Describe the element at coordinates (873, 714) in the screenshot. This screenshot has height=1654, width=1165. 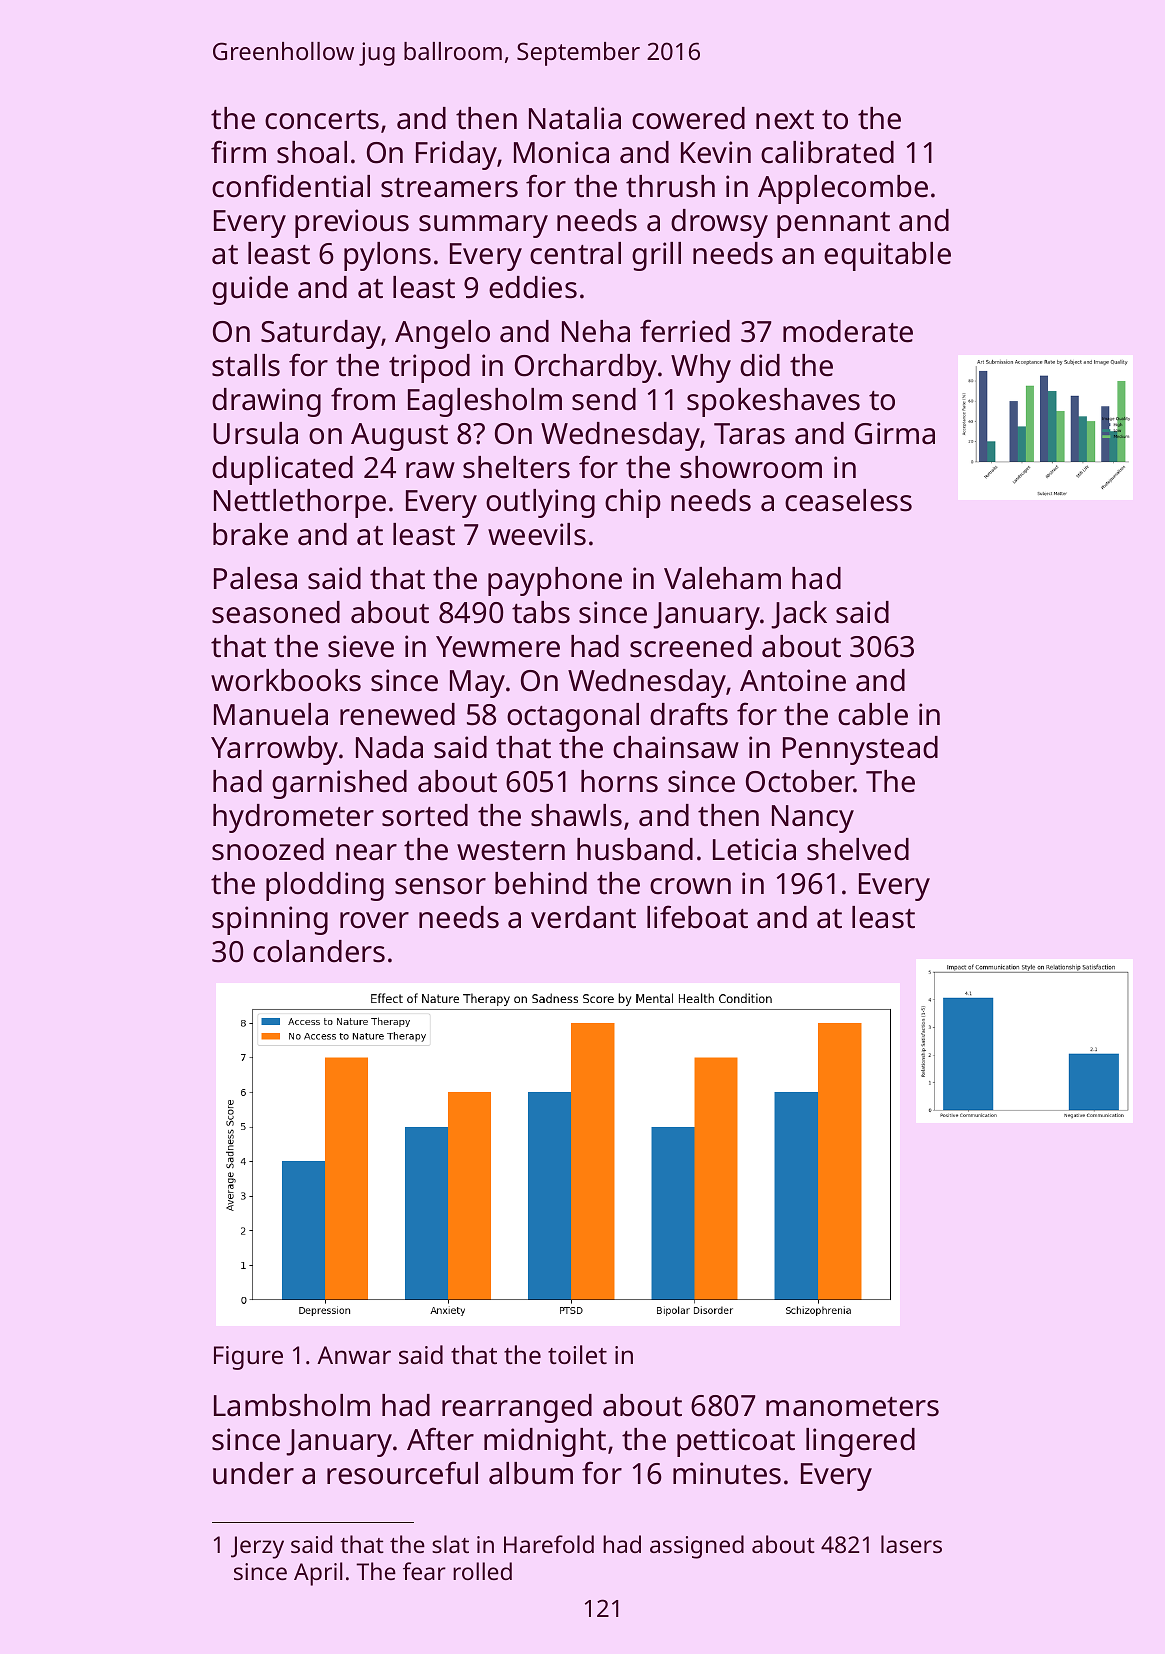
I see `cable` at that location.
